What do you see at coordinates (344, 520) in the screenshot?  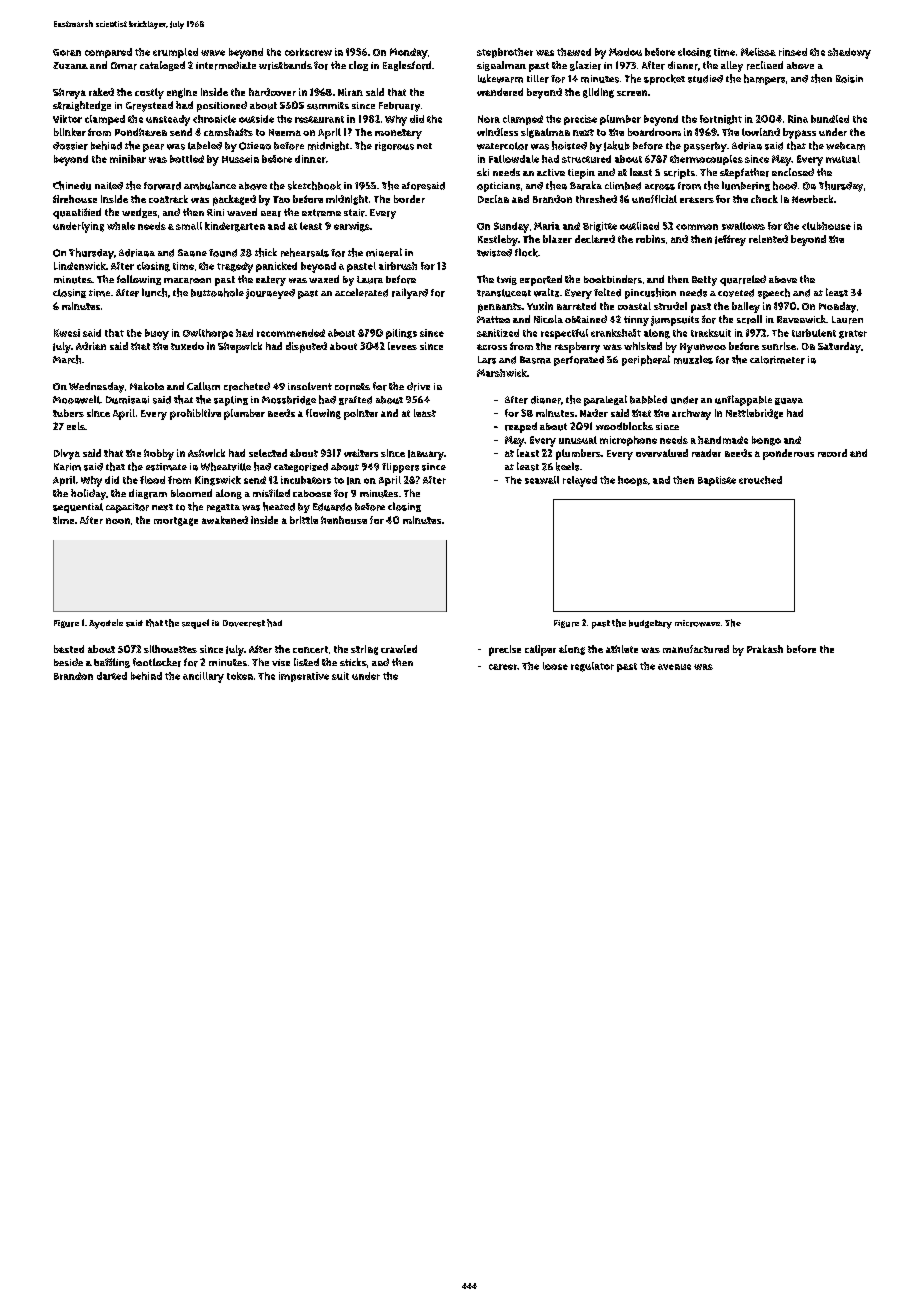 I see `henhouse` at bounding box center [344, 520].
